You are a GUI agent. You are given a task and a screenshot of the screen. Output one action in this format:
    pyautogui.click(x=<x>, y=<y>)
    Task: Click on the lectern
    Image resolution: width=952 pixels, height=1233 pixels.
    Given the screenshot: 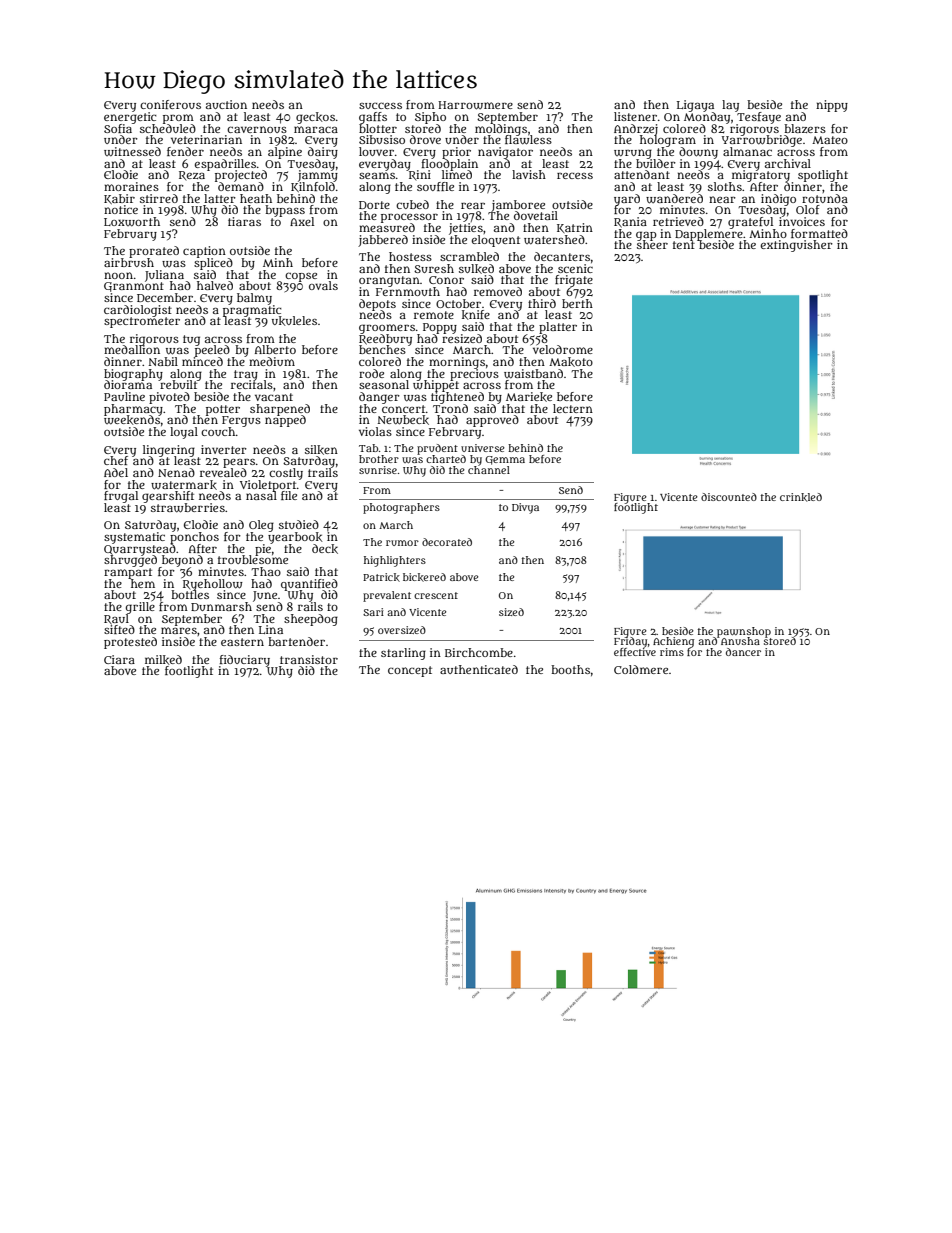 What is the action you would take?
    pyautogui.click(x=573, y=408)
